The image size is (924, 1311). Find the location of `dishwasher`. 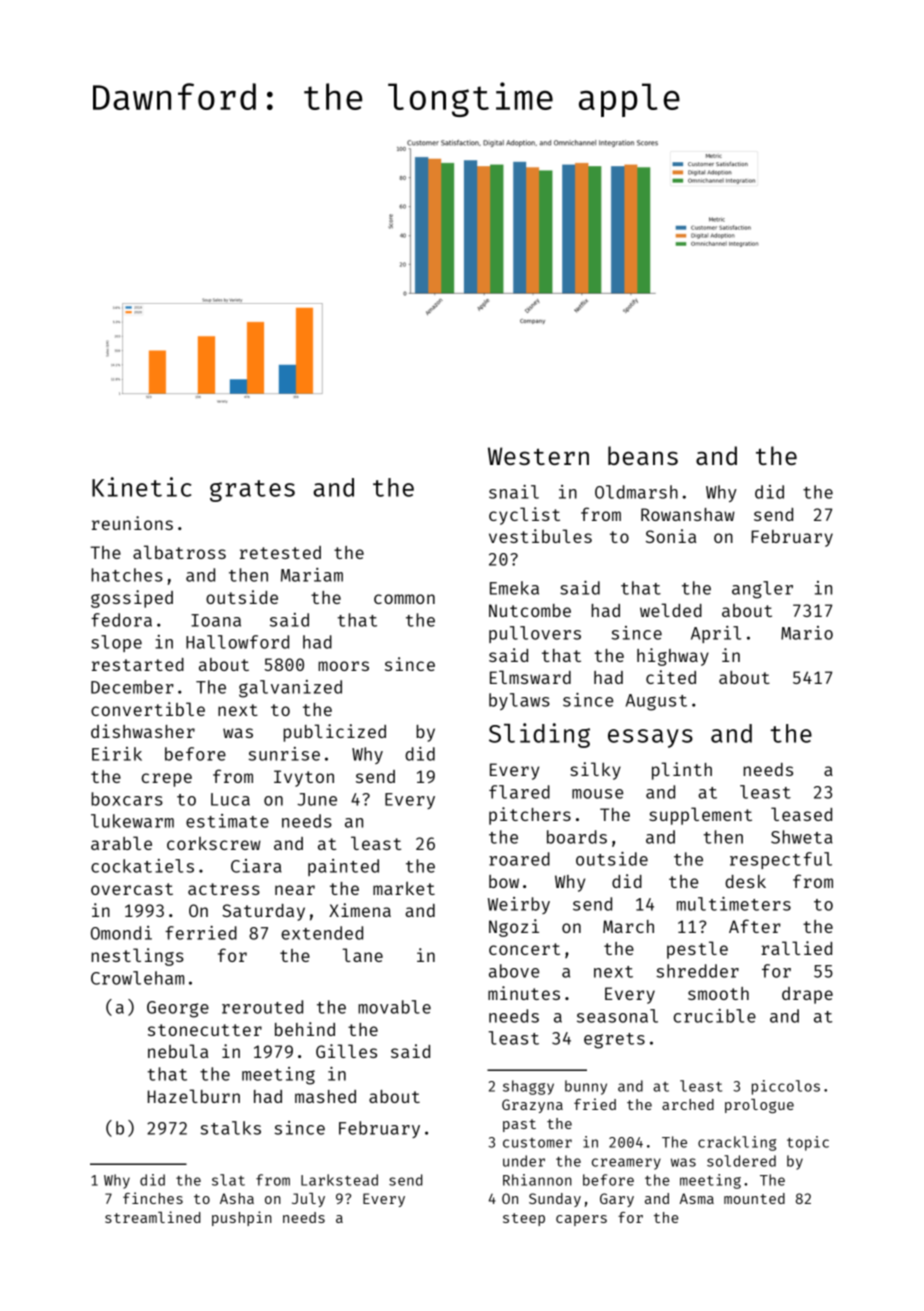

dishwasher is located at coordinates (143, 731).
